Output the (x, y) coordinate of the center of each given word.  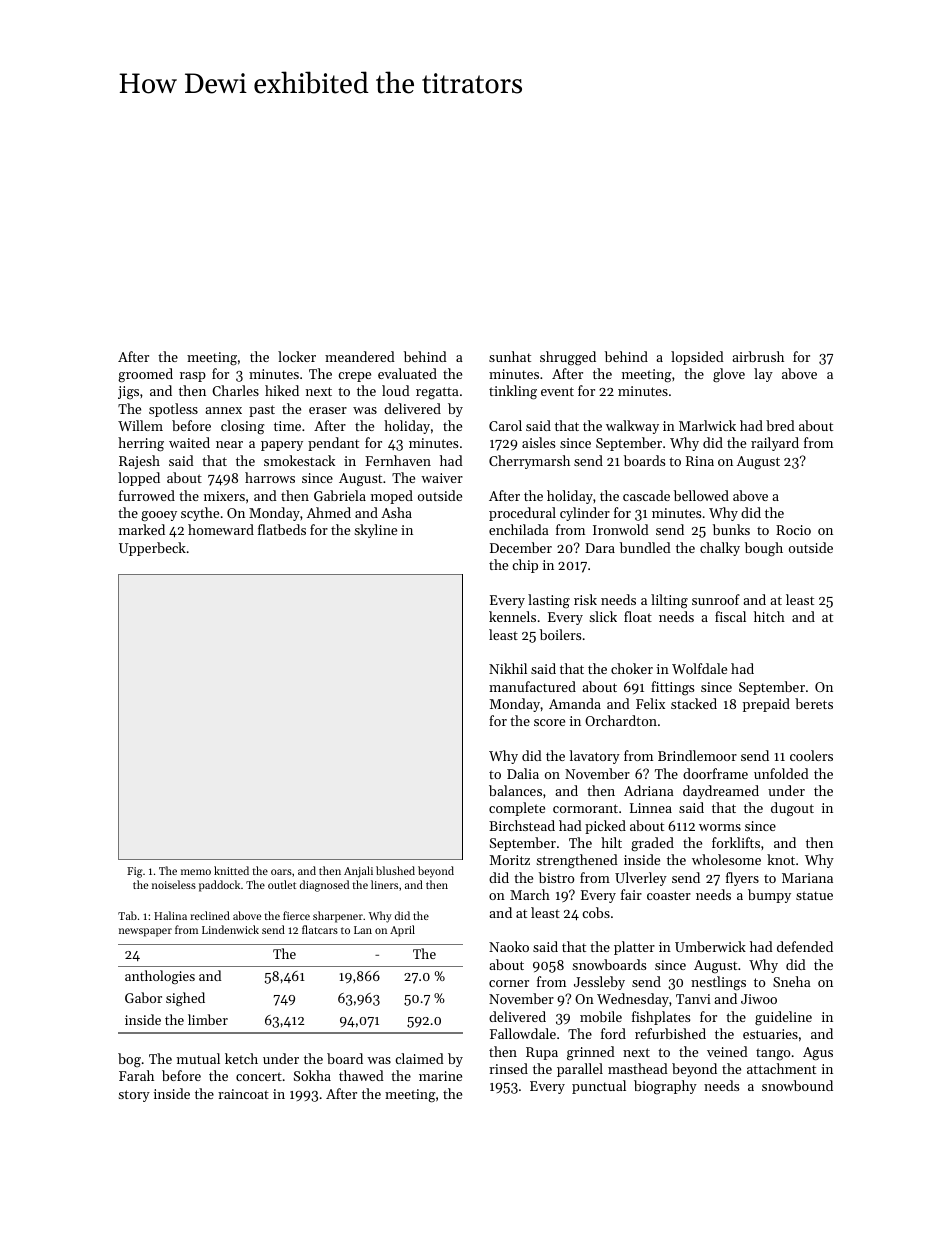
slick (603, 616)
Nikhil (508, 668)
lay (763, 375)
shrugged (568, 358)
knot (781, 859)
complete (517, 809)
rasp (193, 377)
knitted (231, 870)
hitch (769, 616)
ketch (241, 1058)
